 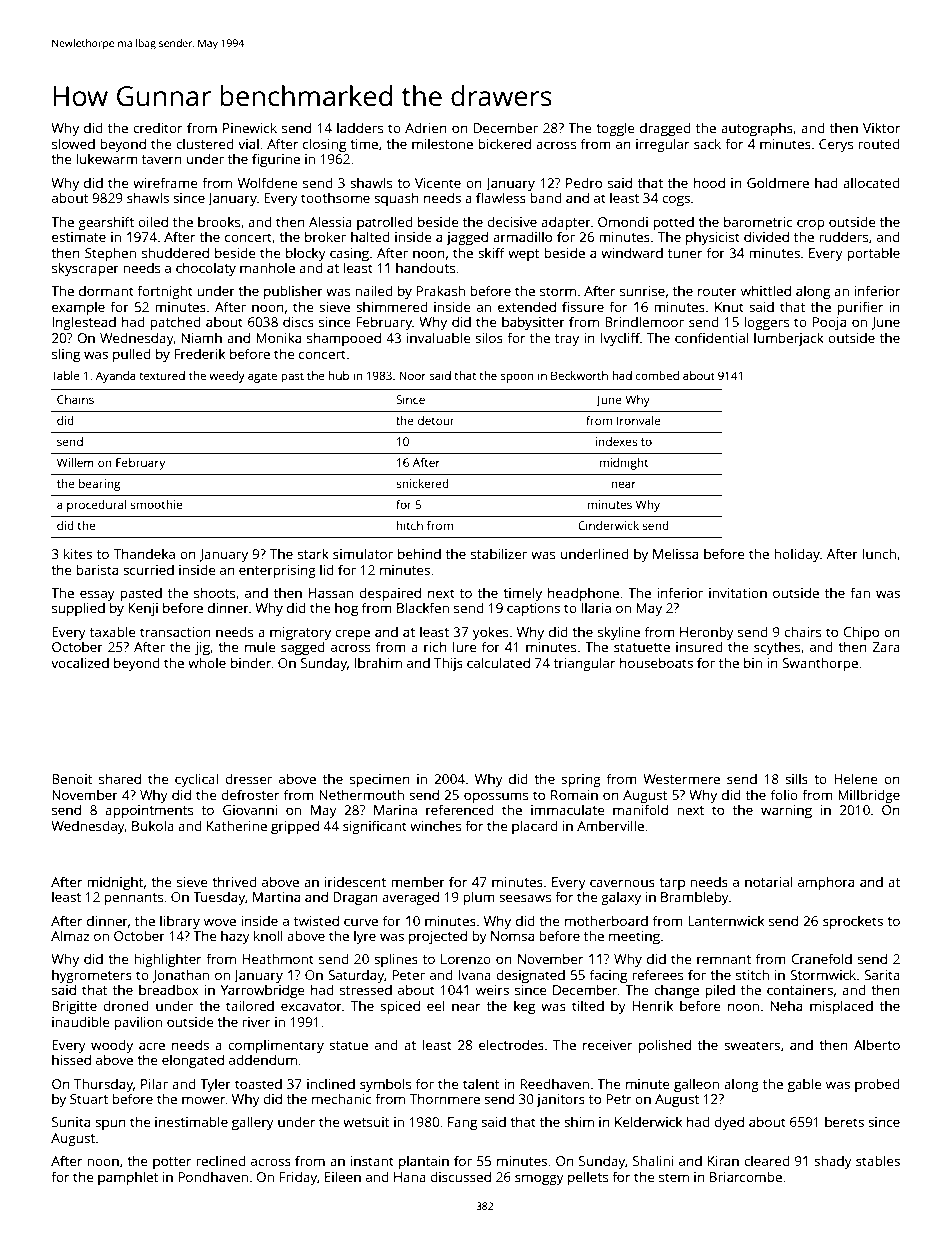 I want to click on Yarrowbridge, so click(x=263, y=991).
